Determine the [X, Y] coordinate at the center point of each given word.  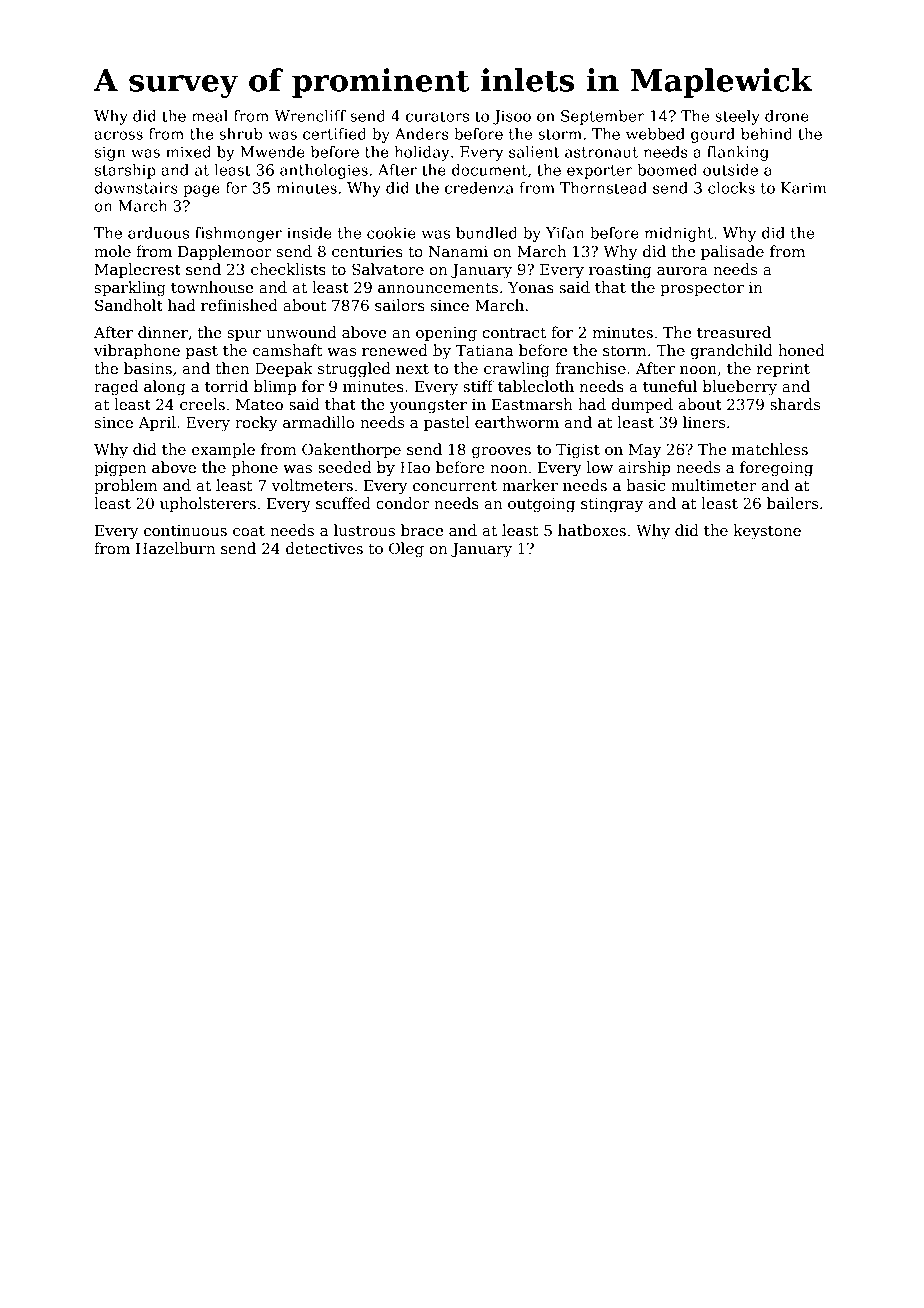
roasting [620, 271]
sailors [400, 305]
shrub [241, 134]
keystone [767, 532]
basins [148, 368]
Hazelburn [175, 548]
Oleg [406, 550]
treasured [734, 332]
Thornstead [603, 188]
